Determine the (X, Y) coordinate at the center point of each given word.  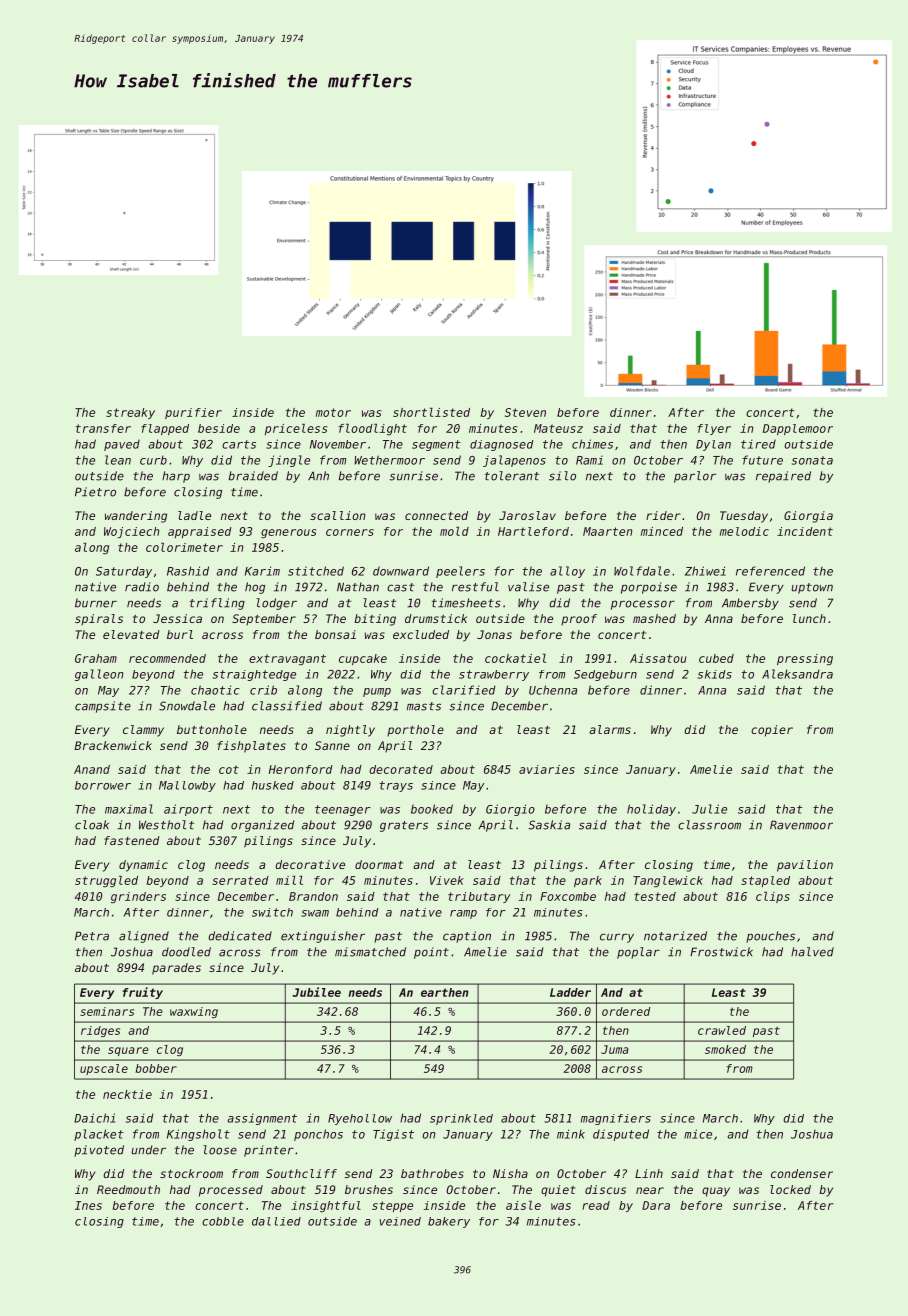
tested (655, 896)
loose (220, 1150)
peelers (460, 572)
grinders (138, 898)
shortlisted (431, 412)
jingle (289, 461)
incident (805, 531)
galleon (99, 675)
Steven (525, 412)
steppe (392, 1206)
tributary (479, 897)
